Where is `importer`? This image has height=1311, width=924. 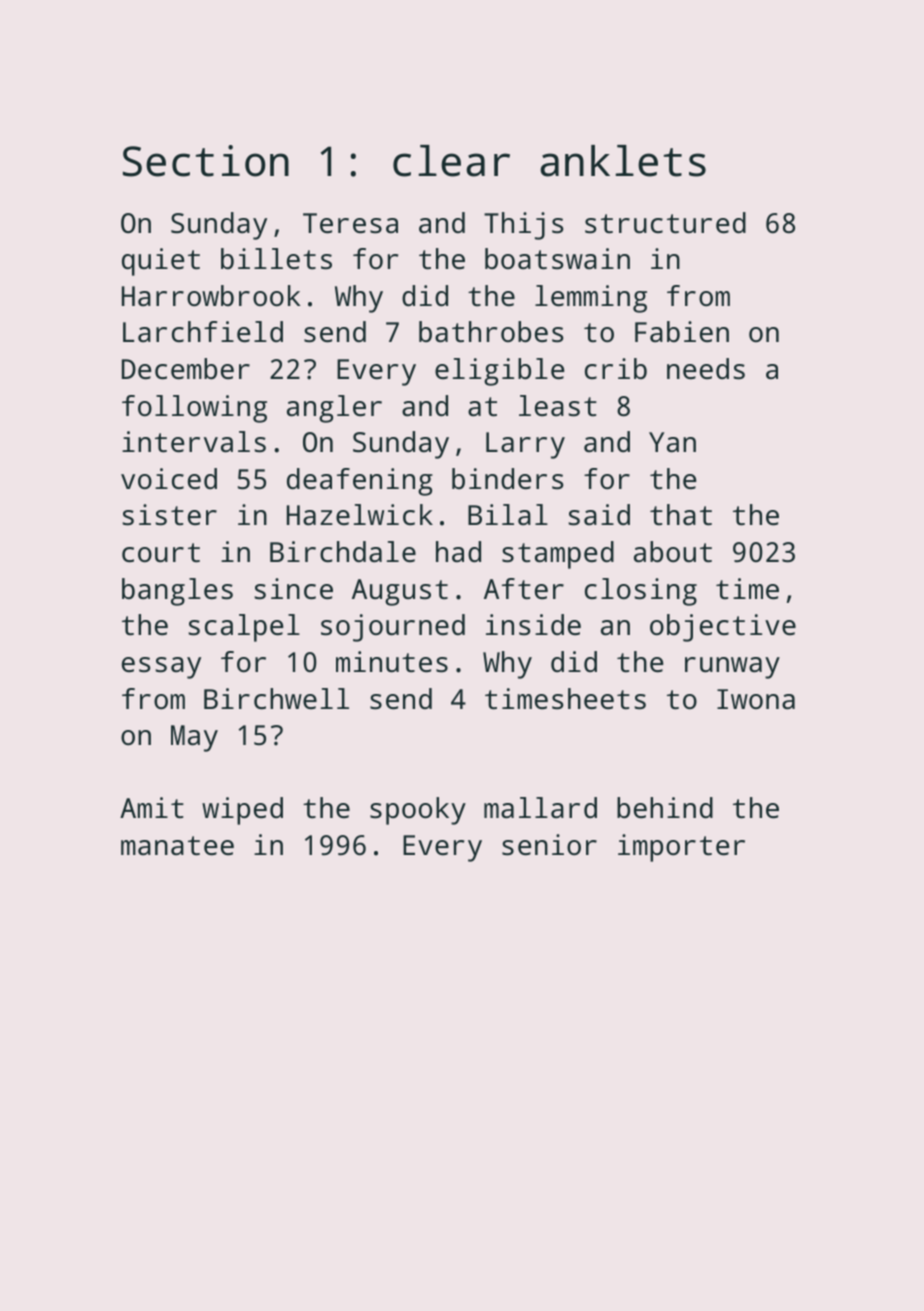 importer is located at coordinates (681, 848).
